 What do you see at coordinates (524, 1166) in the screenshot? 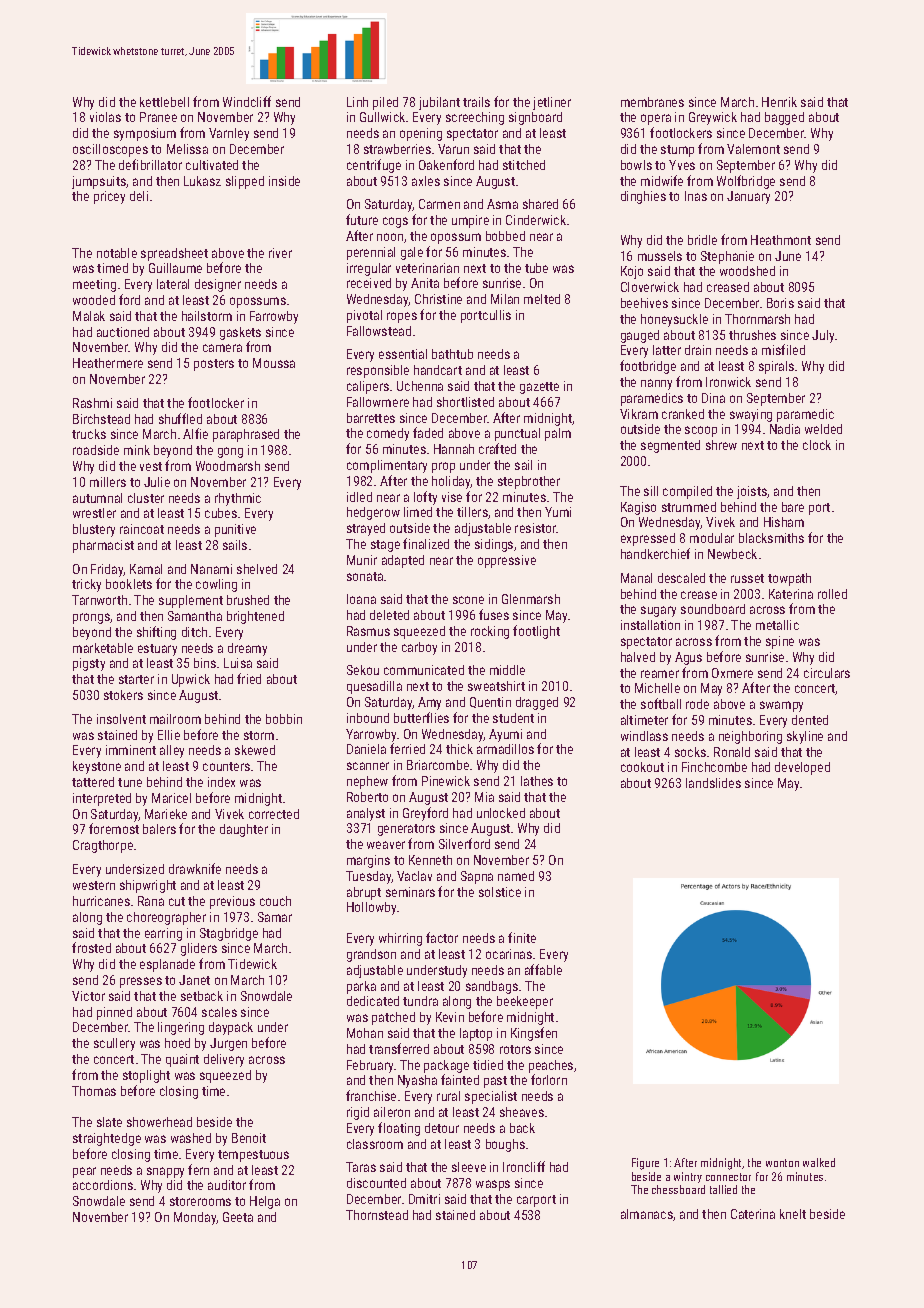
I see `Ironcliff` at bounding box center [524, 1166].
